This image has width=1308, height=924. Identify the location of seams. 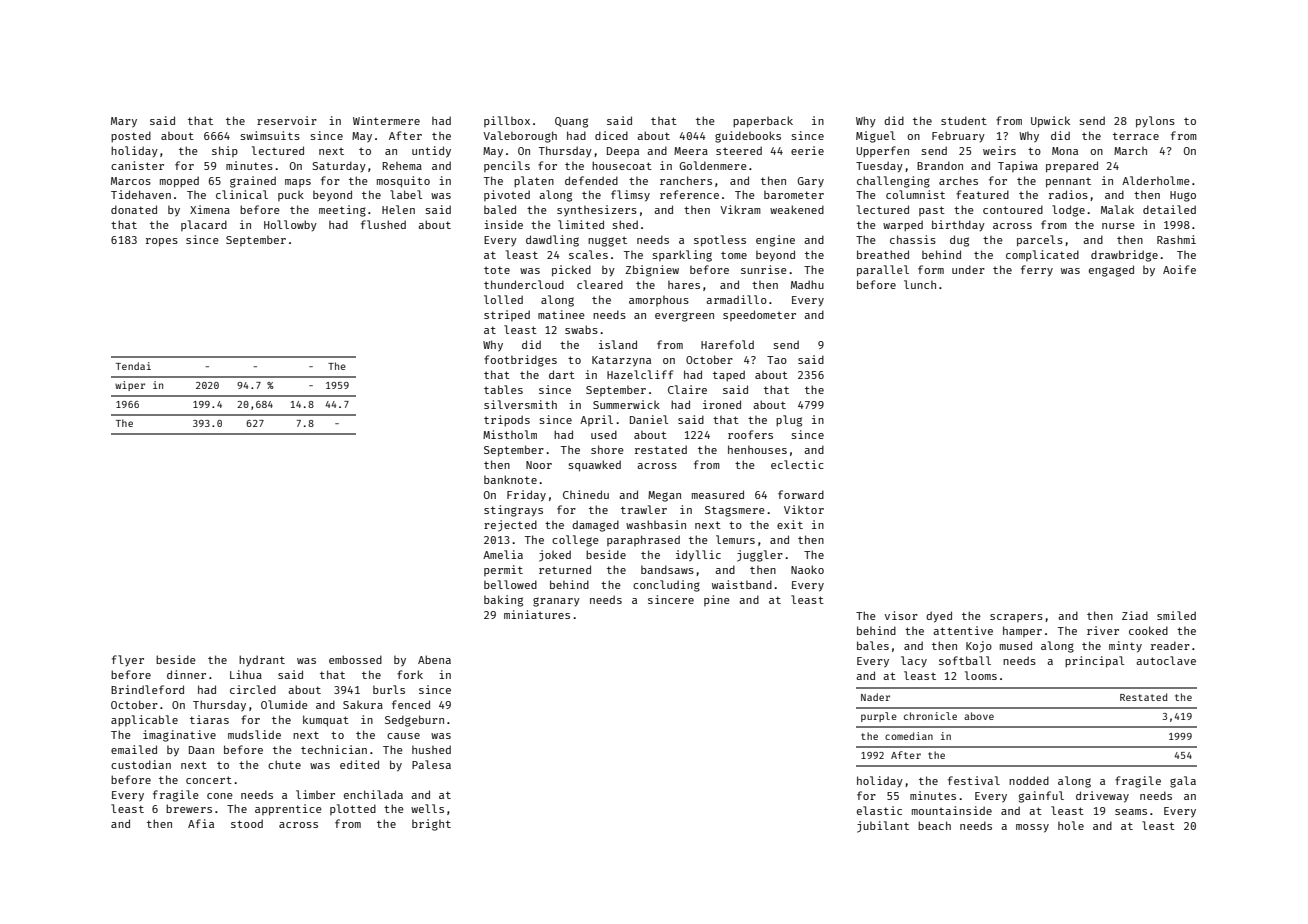
(1131, 812).
